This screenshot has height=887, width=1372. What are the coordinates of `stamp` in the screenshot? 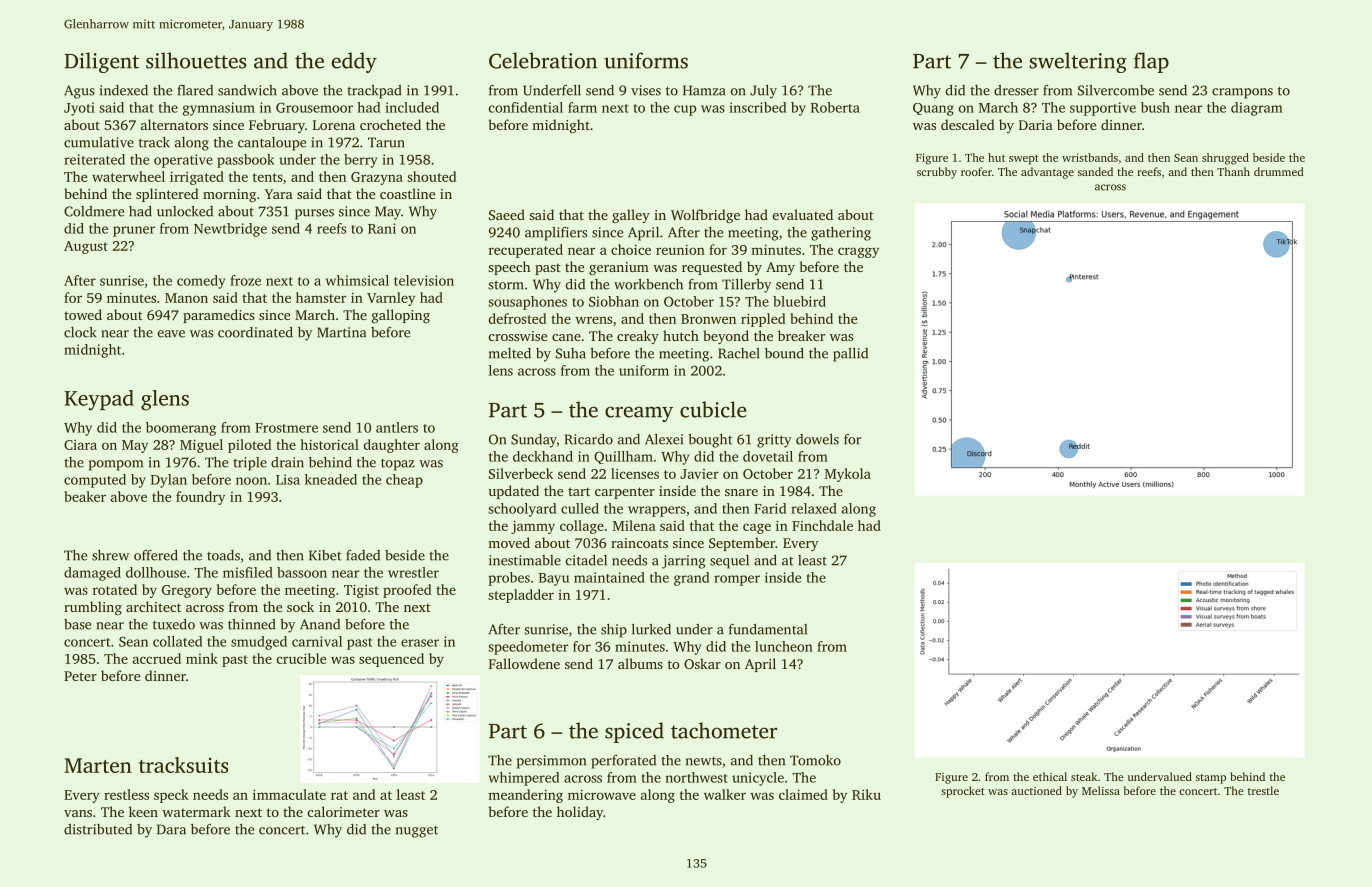 It's located at (1211, 779).
